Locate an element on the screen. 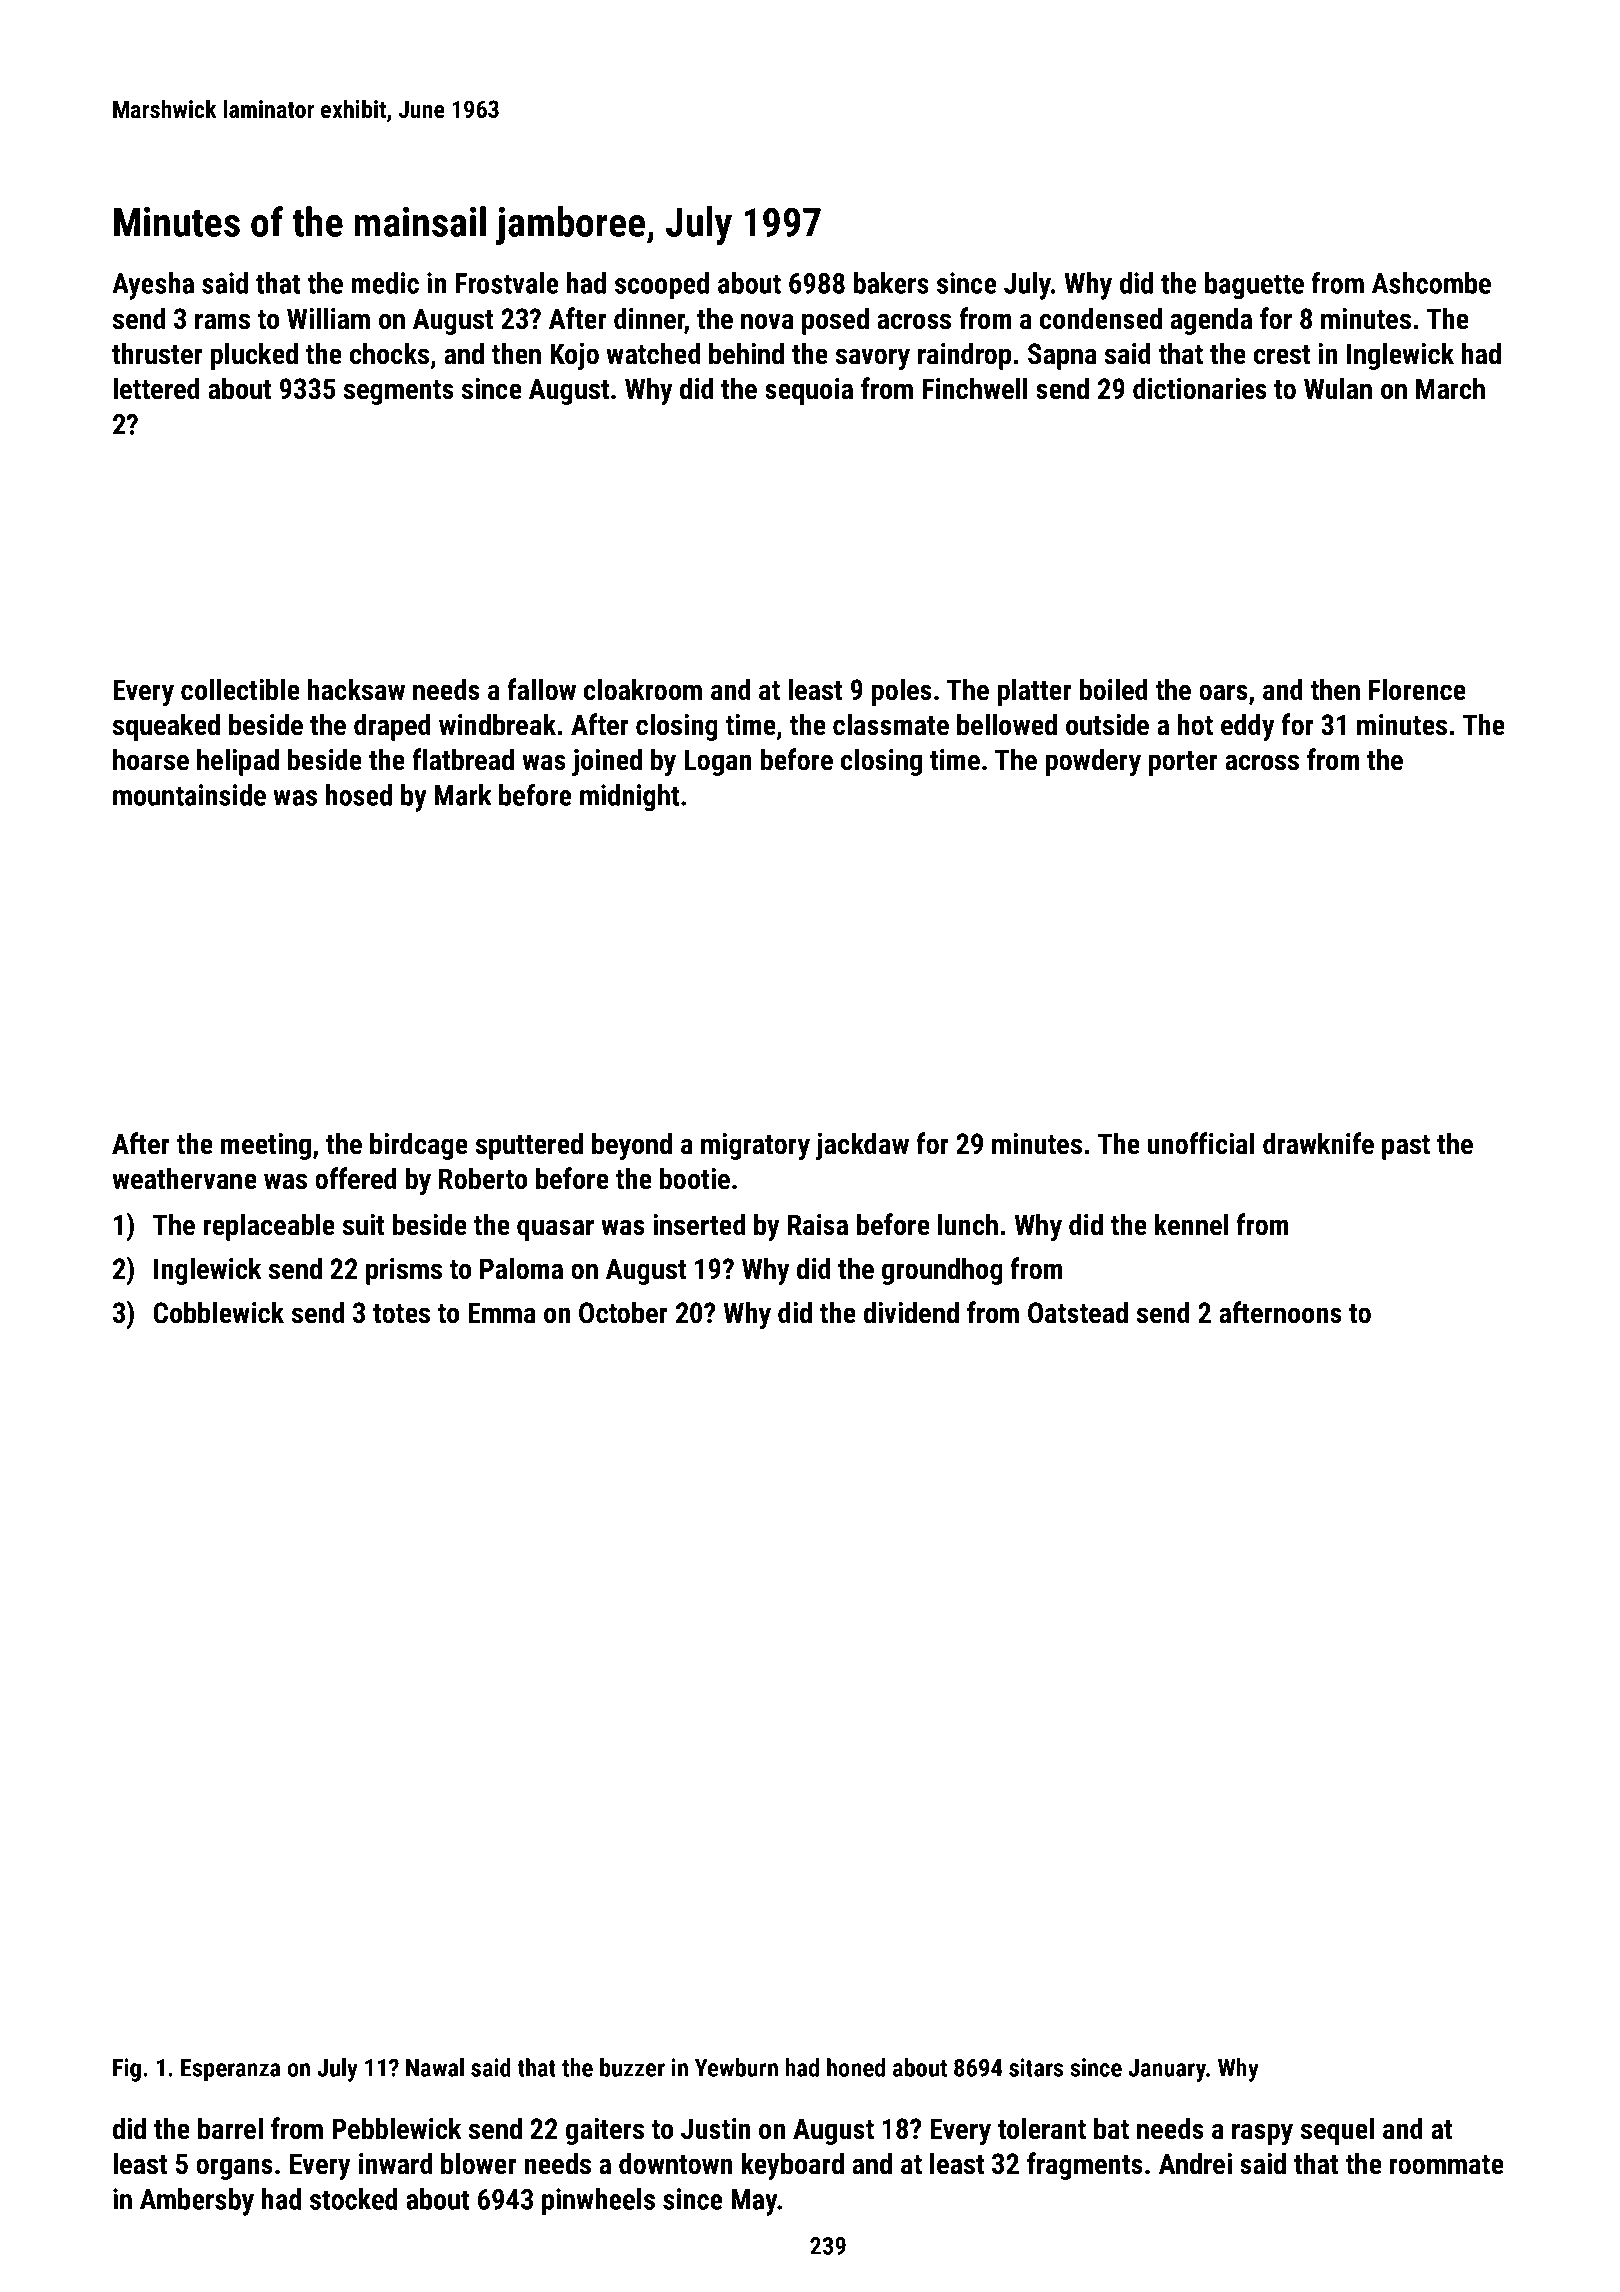 The height and width of the screenshot is (2292, 1620). medic is located at coordinates (385, 283).
